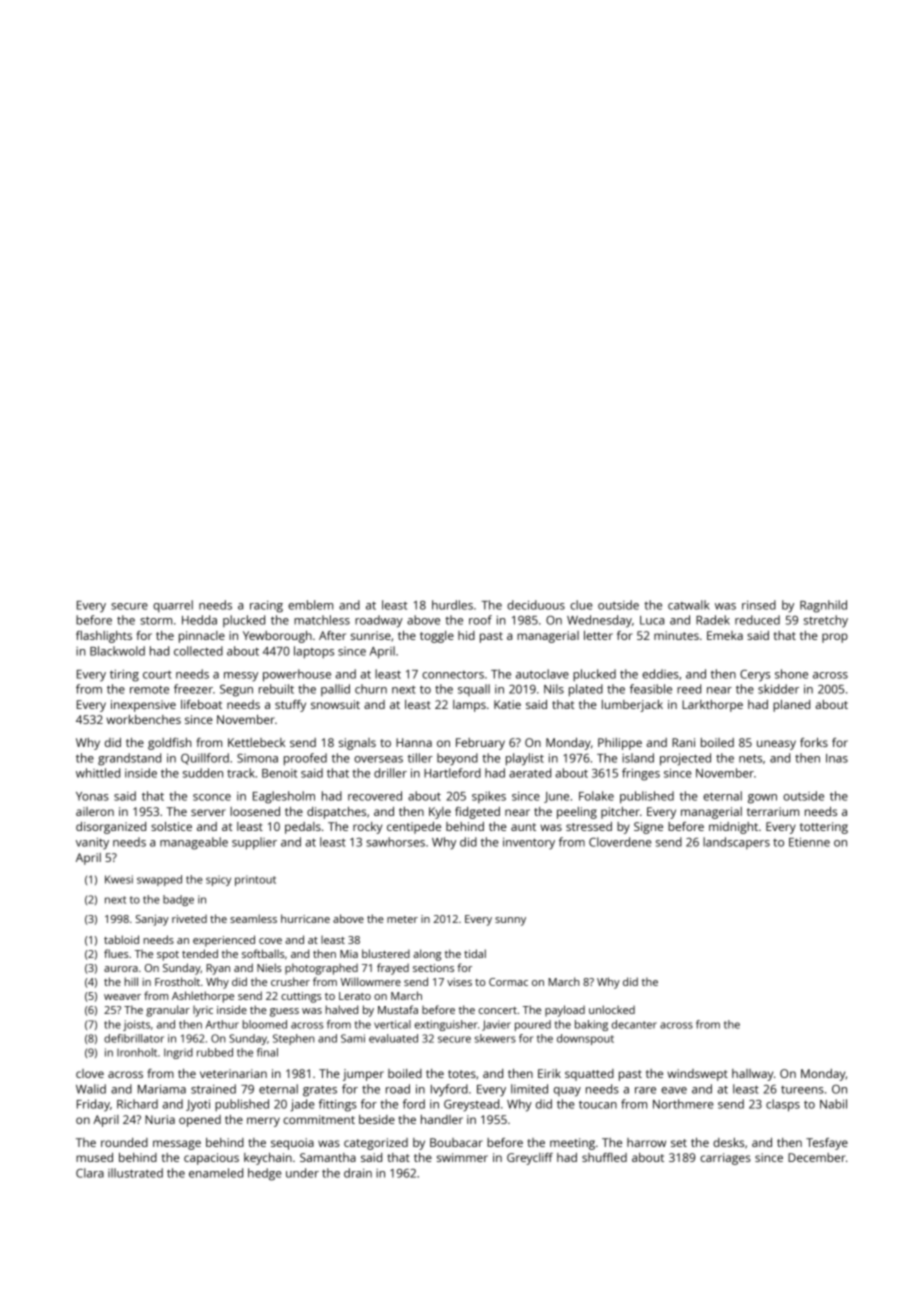  Describe the element at coordinates (725, 1159) in the screenshot. I see `carriages` at that location.
